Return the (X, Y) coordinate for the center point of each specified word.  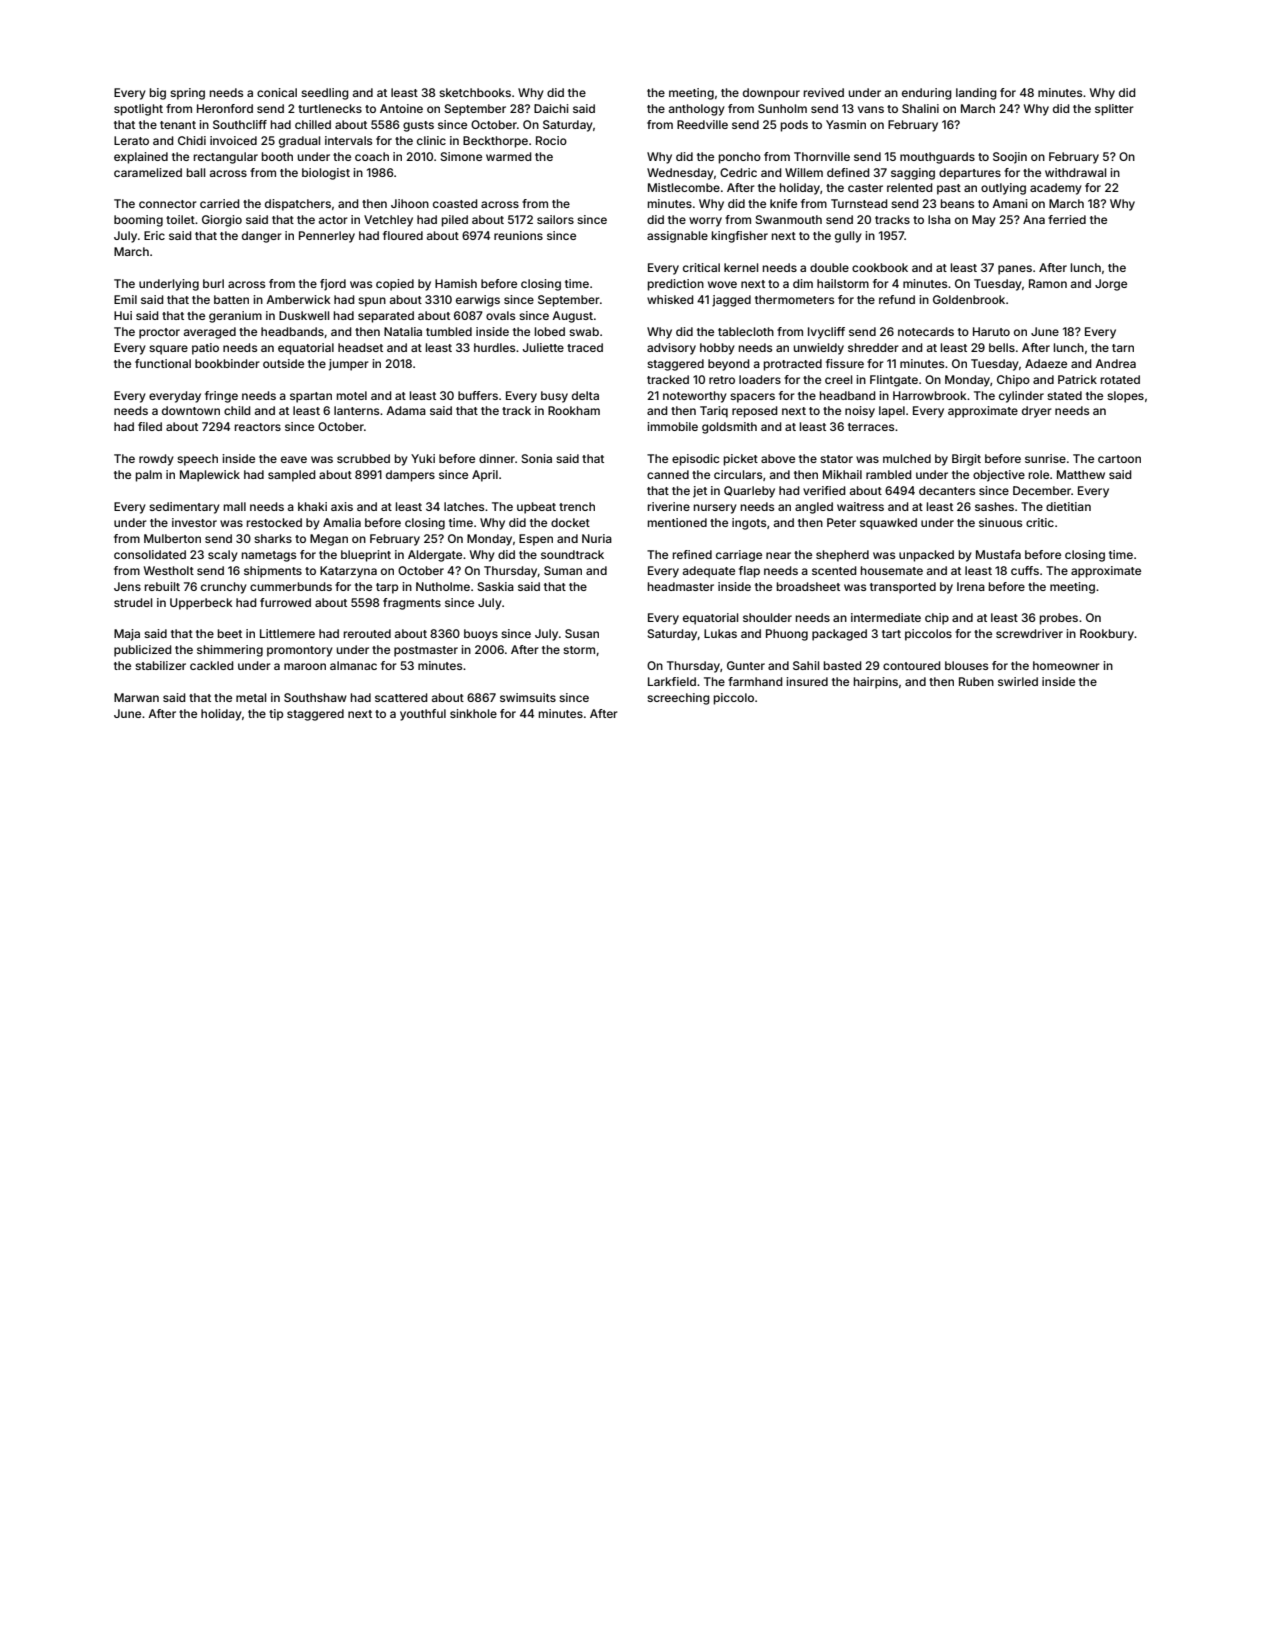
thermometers (794, 299)
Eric (154, 235)
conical (277, 92)
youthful (423, 715)
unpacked (926, 556)
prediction (676, 285)
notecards (926, 331)
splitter (1114, 110)
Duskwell (304, 315)
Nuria (597, 538)
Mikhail (842, 474)
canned (668, 474)
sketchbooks (475, 92)
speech (197, 460)
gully (848, 237)
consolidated (150, 554)
